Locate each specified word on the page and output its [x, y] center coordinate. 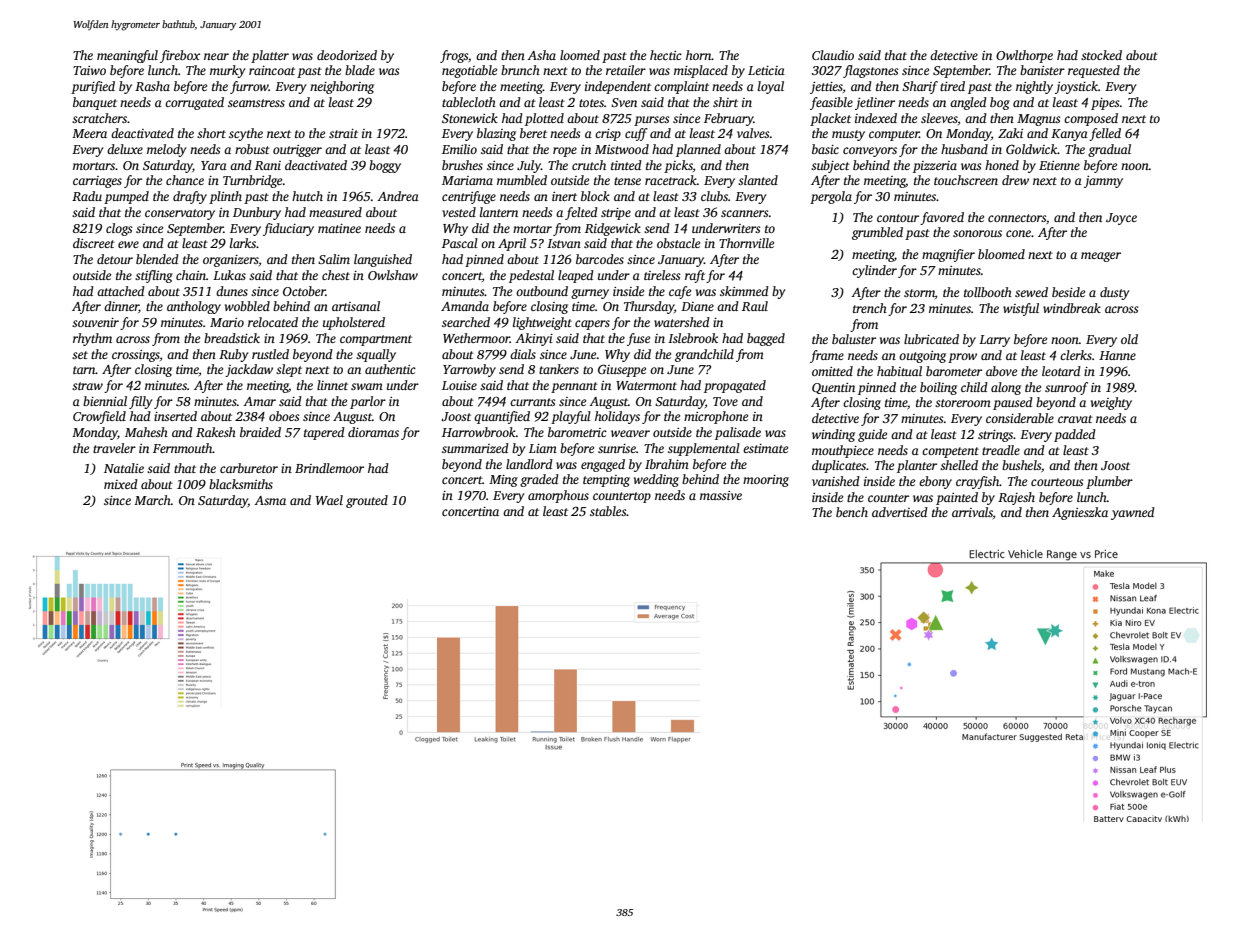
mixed [121, 484]
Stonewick [470, 118]
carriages [97, 182]
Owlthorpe [1024, 56]
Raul [755, 306]
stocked [1101, 55]
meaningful [127, 56]
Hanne [1117, 355]
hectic [666, 55]
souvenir [95, 322]
